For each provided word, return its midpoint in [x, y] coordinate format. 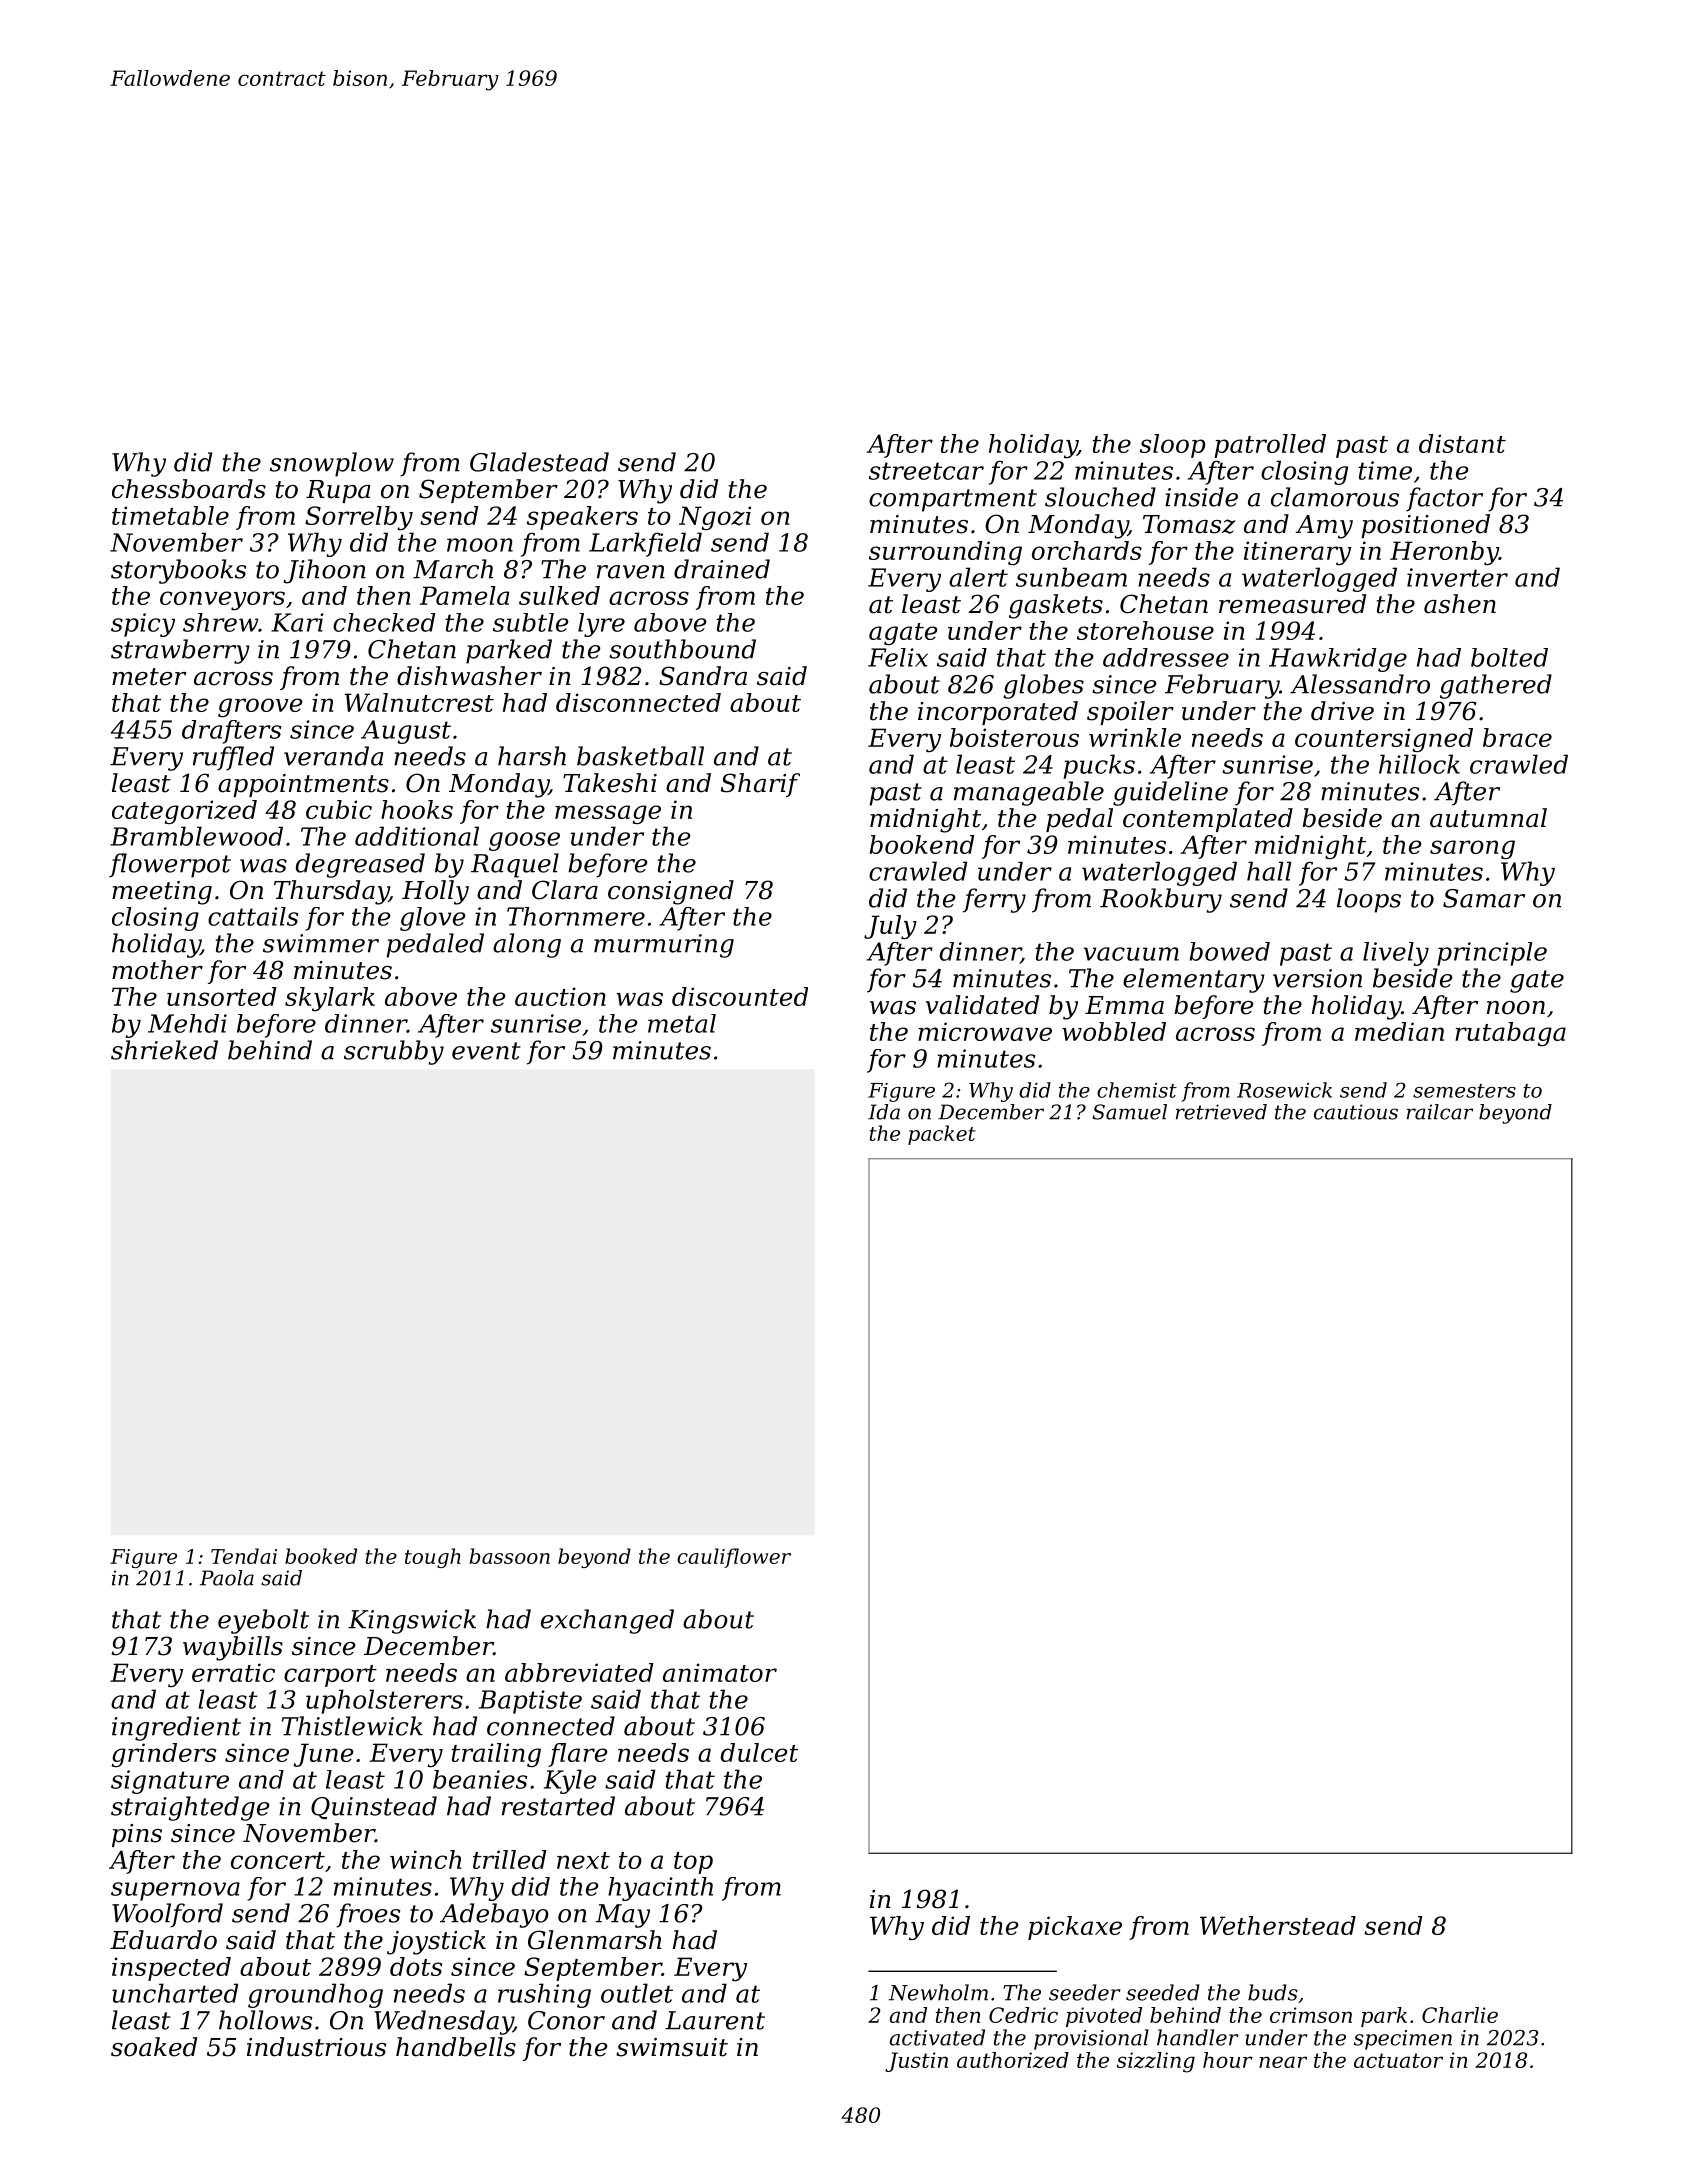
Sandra [703, 676]
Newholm [938, 1992]
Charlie [1460, 2015]
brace [1517, 737]
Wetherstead [1278, 1925]
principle [1492, 954]
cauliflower [734, 1558]
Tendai [244, 1556]
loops [1369, 900]
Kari [297, 622]
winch [425, 1859]
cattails [253, 916]
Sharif [760, 785]
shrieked [164, 1050]
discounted [740, 996]
